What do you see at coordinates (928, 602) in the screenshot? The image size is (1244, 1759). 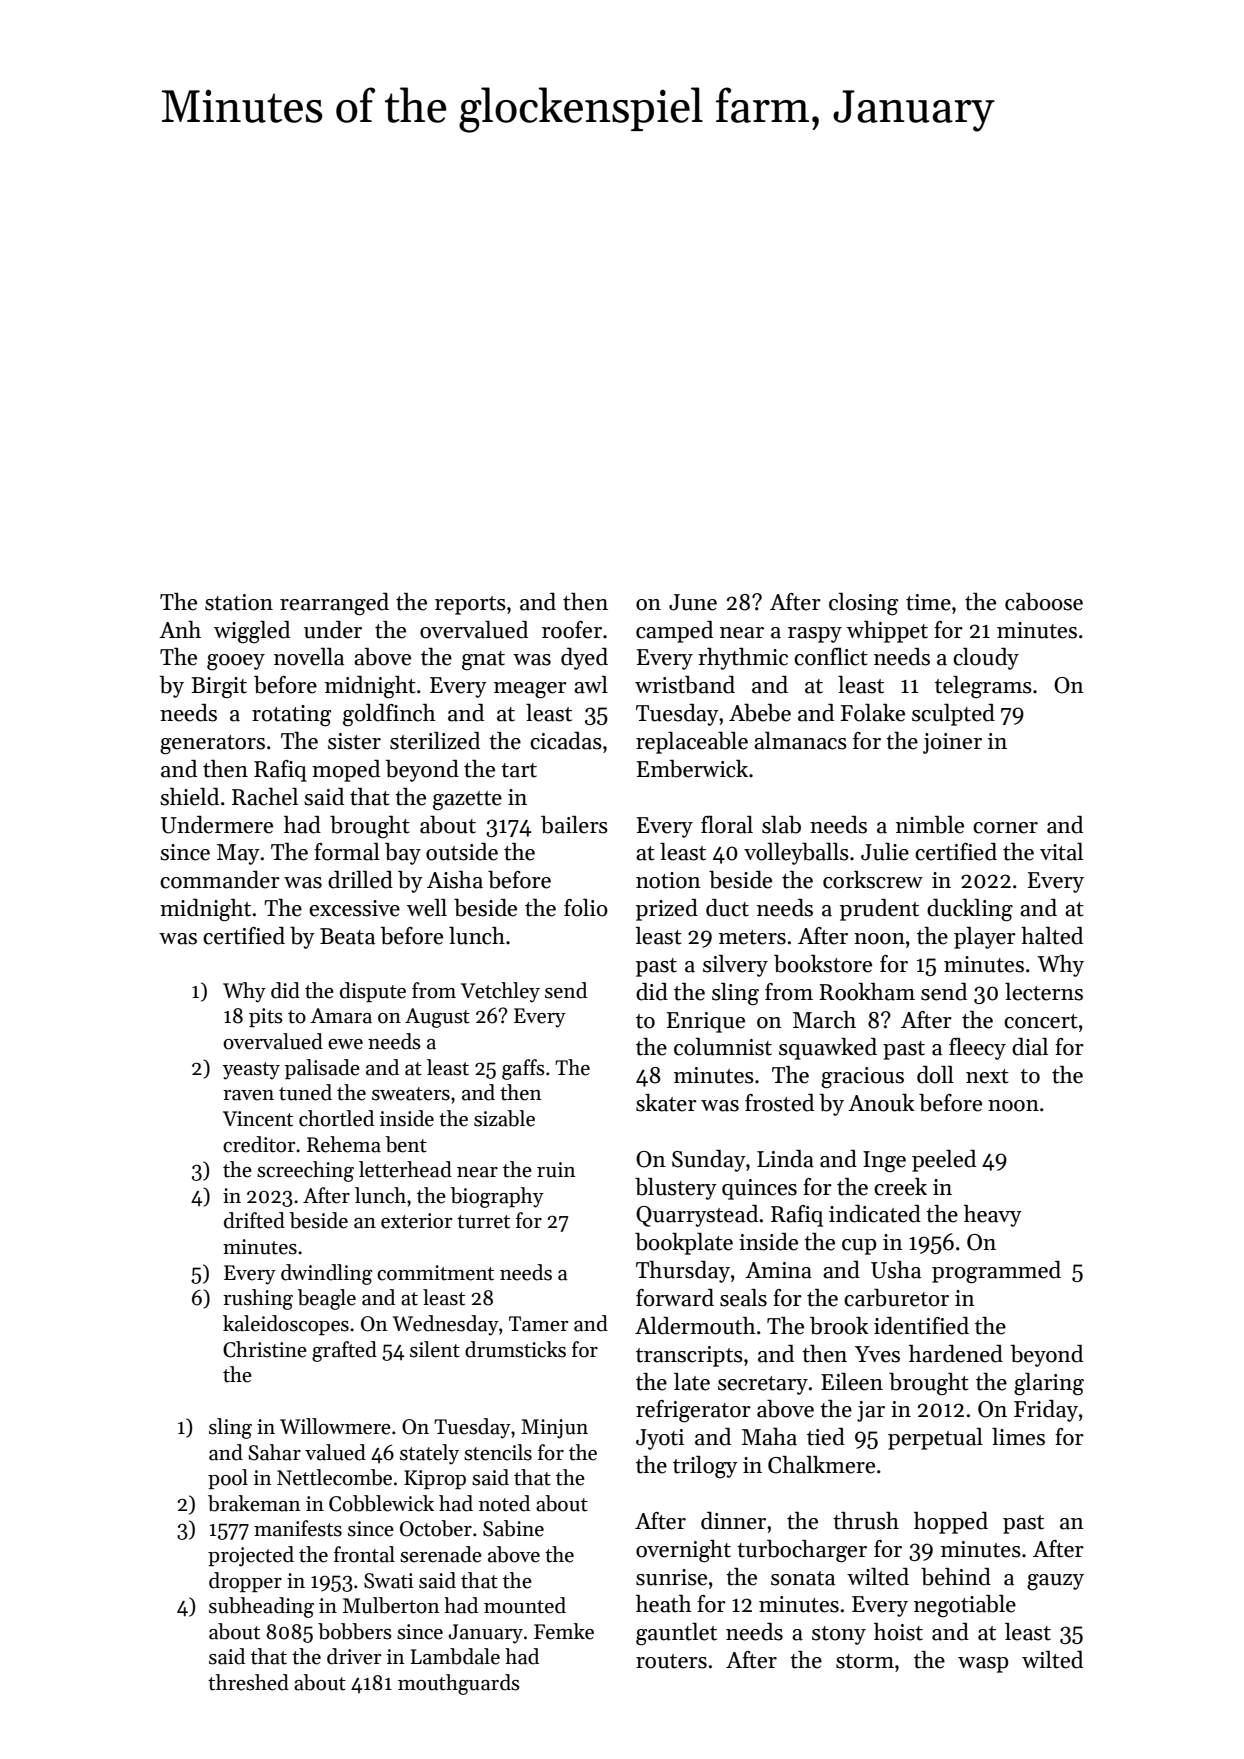 I see `time` at bounding box center [928, 602].
